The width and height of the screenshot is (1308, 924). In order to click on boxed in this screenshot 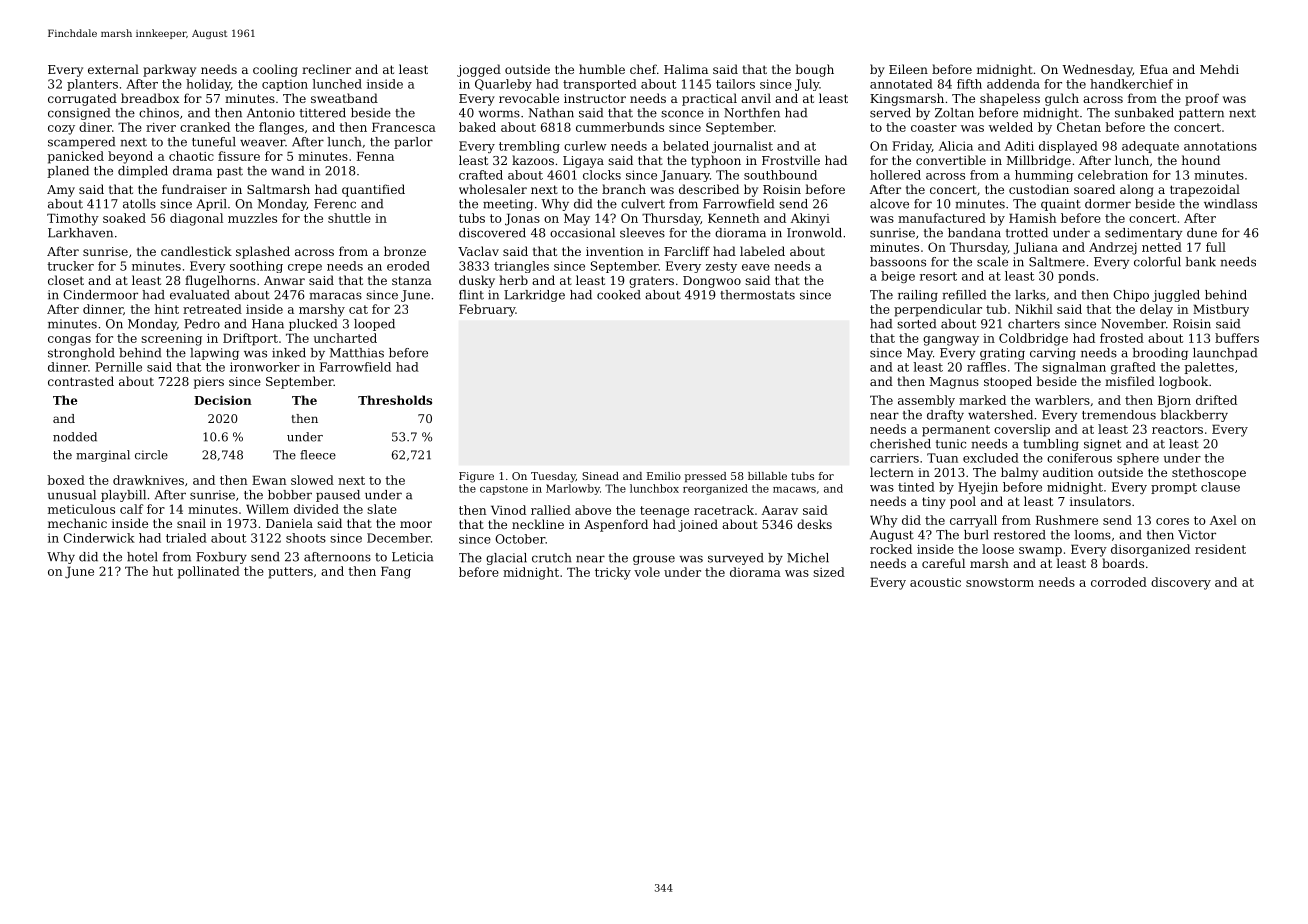, I will do `click(66, 480)`.
